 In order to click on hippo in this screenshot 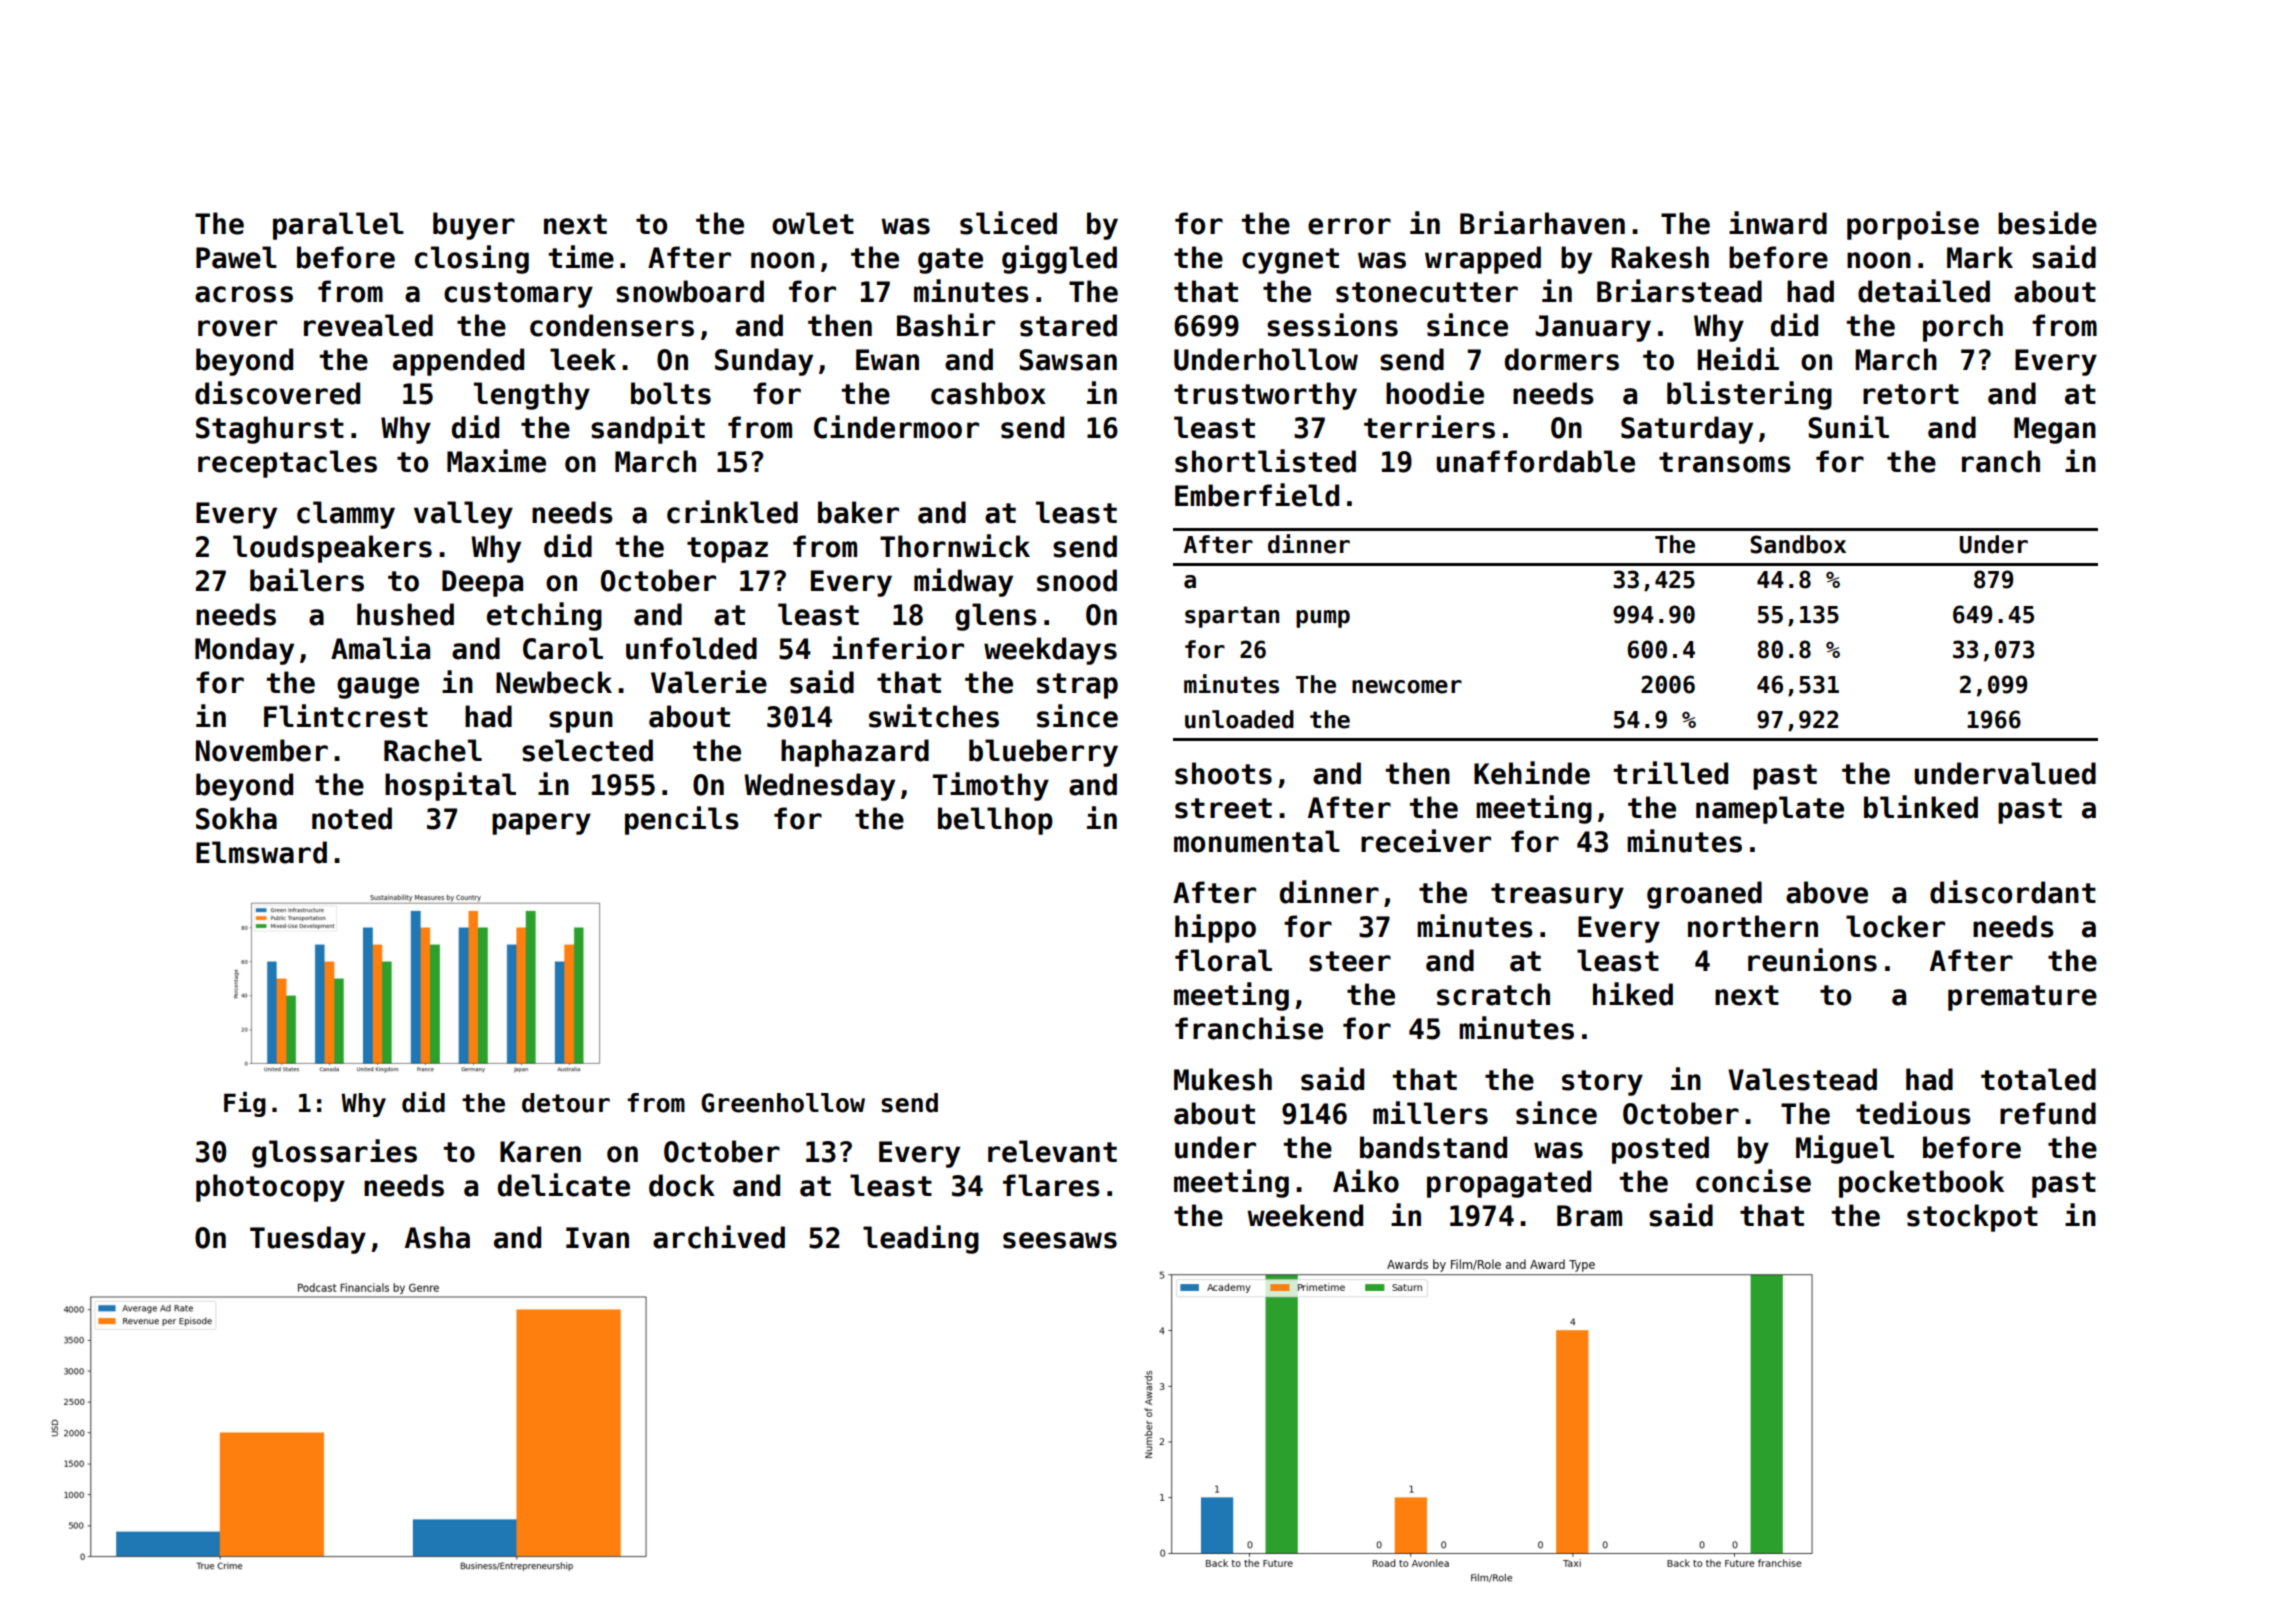, I will do `click(1215, 928)`.
